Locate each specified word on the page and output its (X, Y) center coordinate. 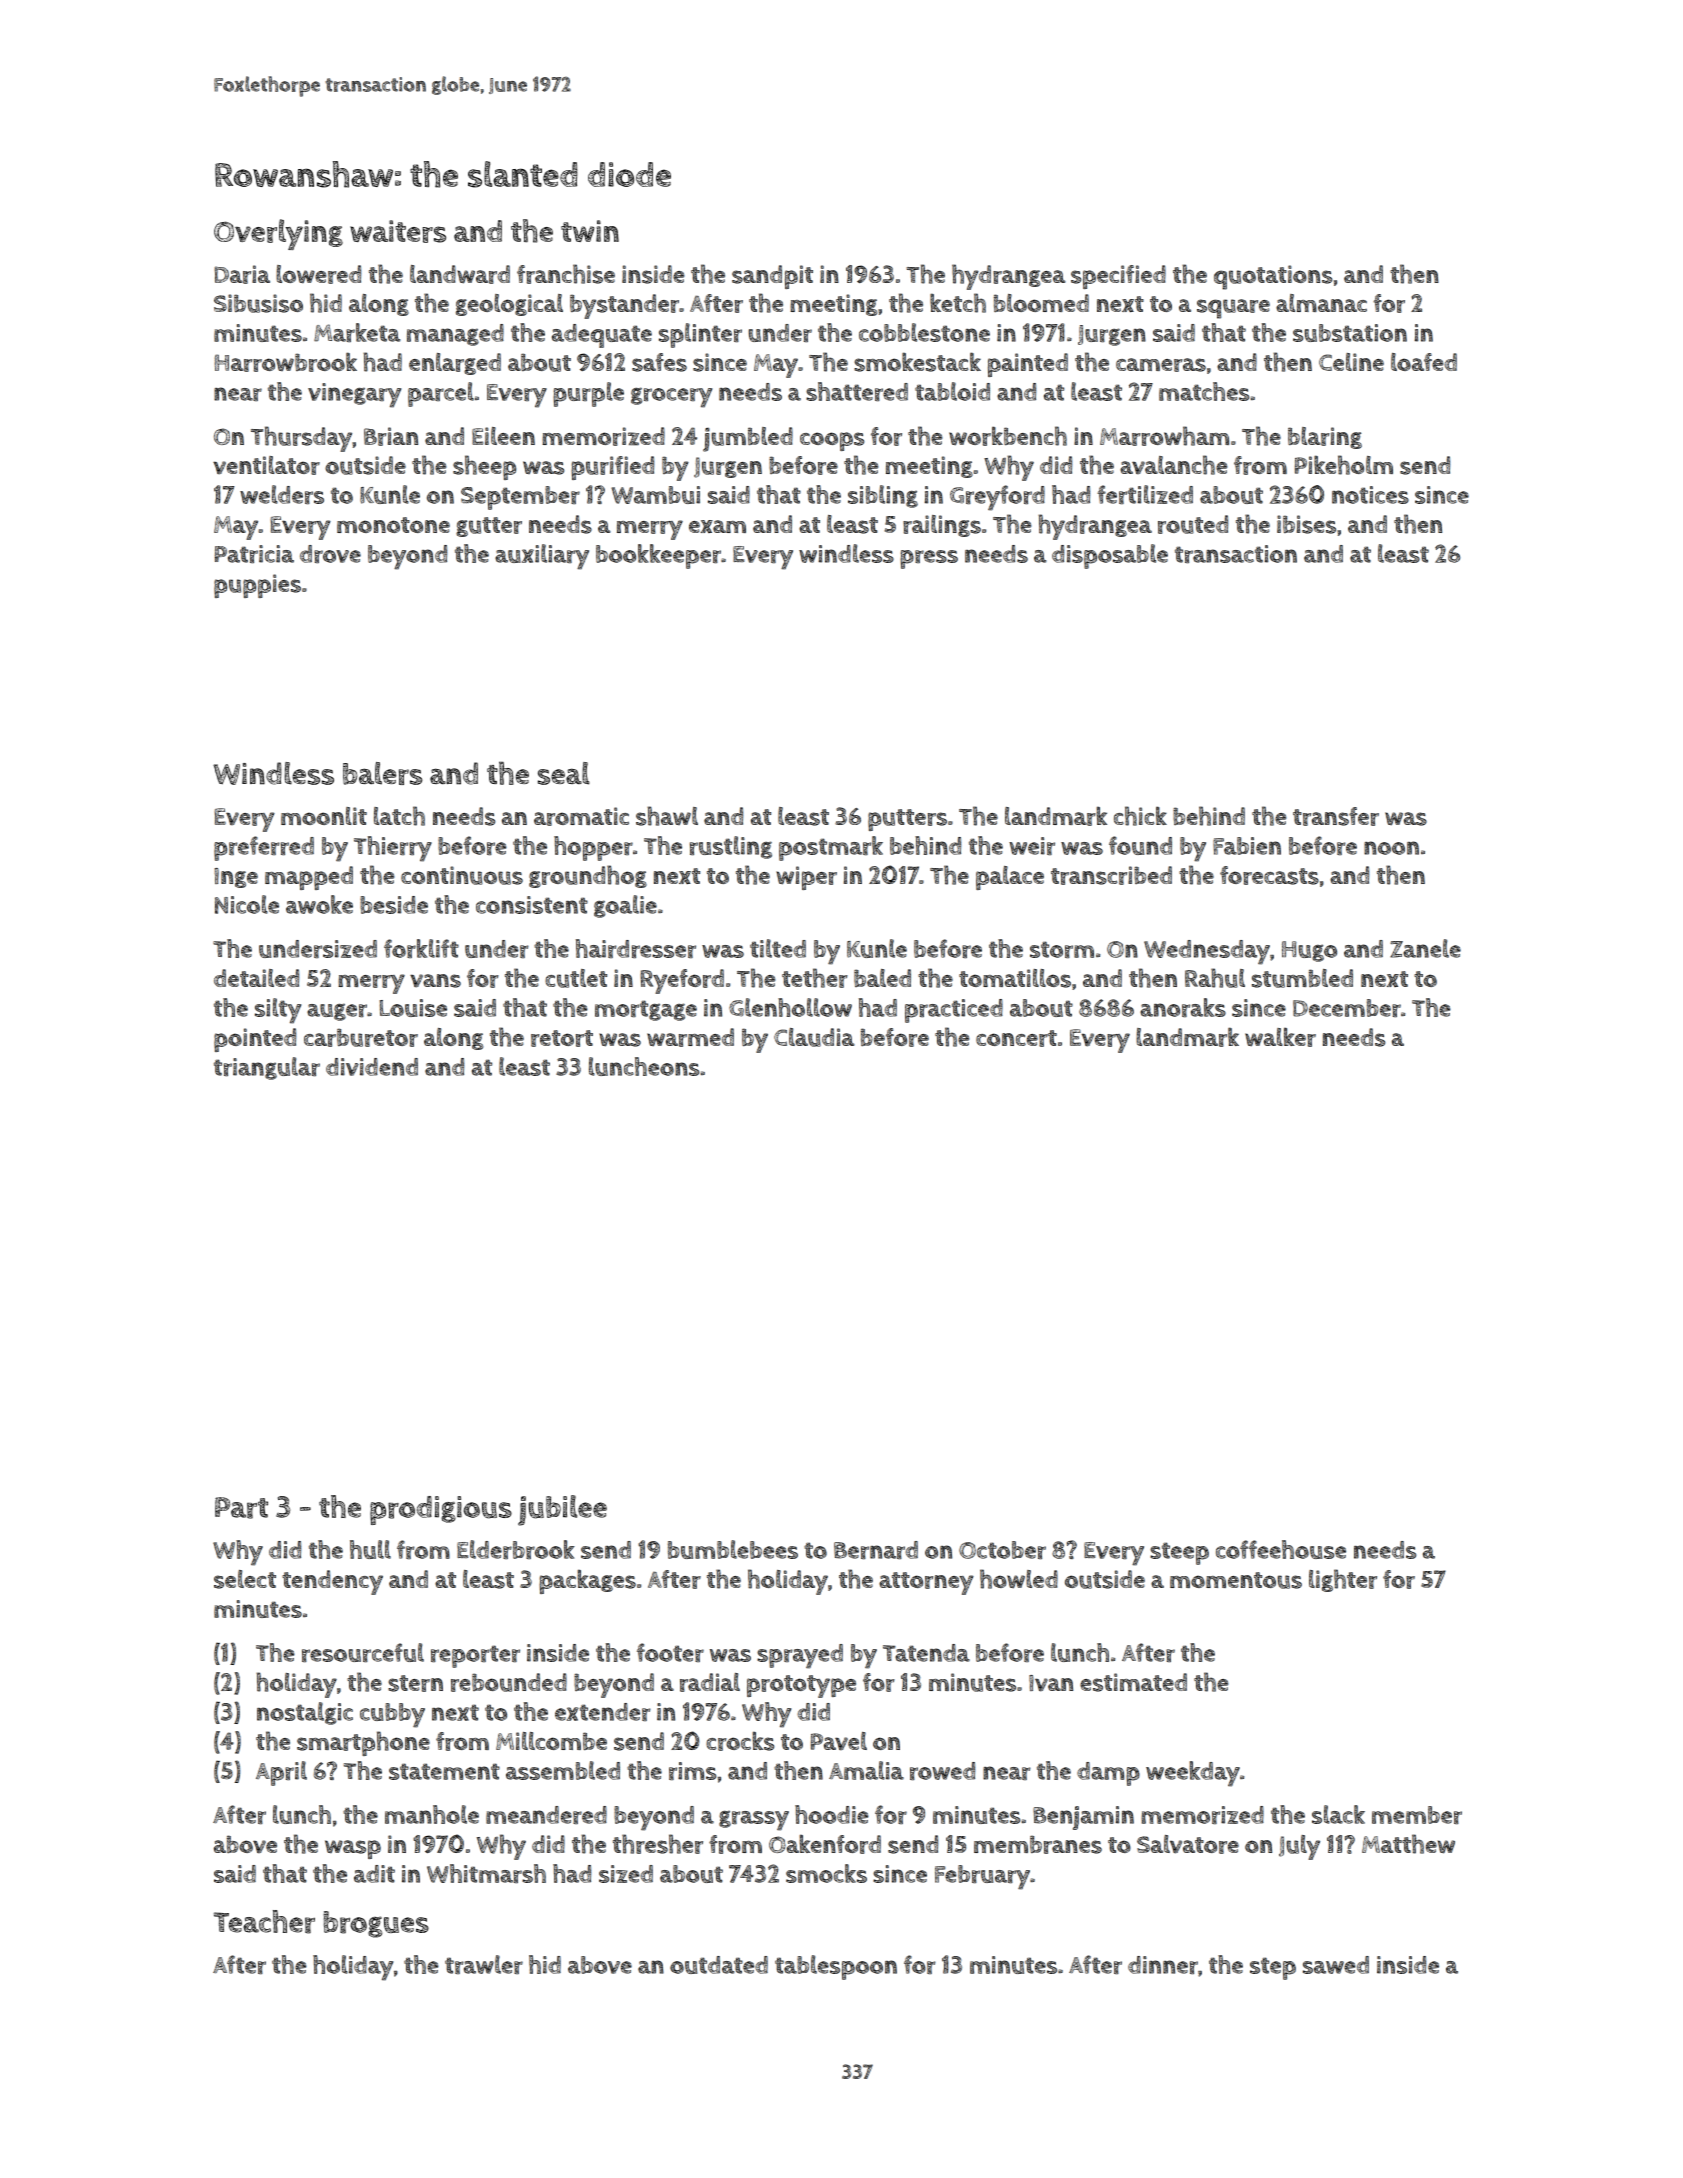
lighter (1343, 1580)
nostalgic (305, 1713)
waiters (398, 231)
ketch (958, 303)
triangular (267, 1068)
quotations (1273, 277)
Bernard (876, 1550)
